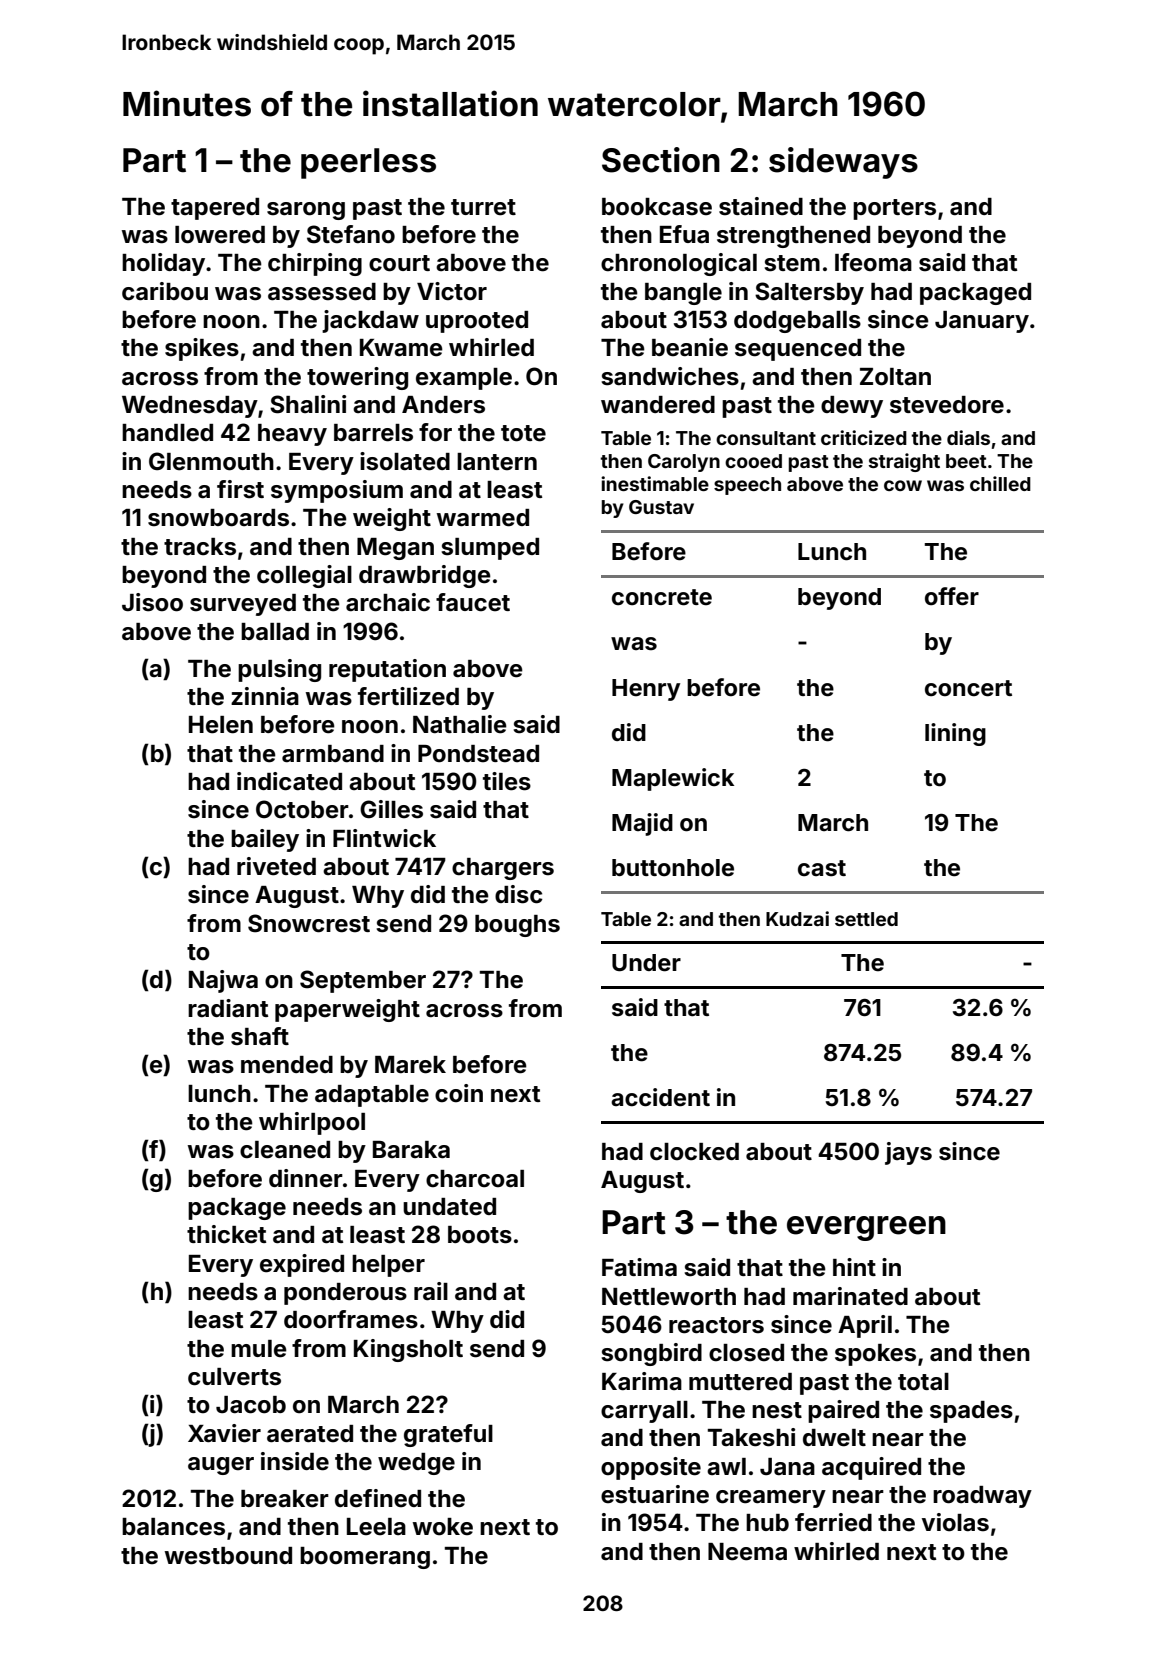 The width and height of the screenshot is (1165, 1654). What do you see at coordinates (673, 868) in the screenshot?
I see `buttonhole` at bounding box center [673, 868].
